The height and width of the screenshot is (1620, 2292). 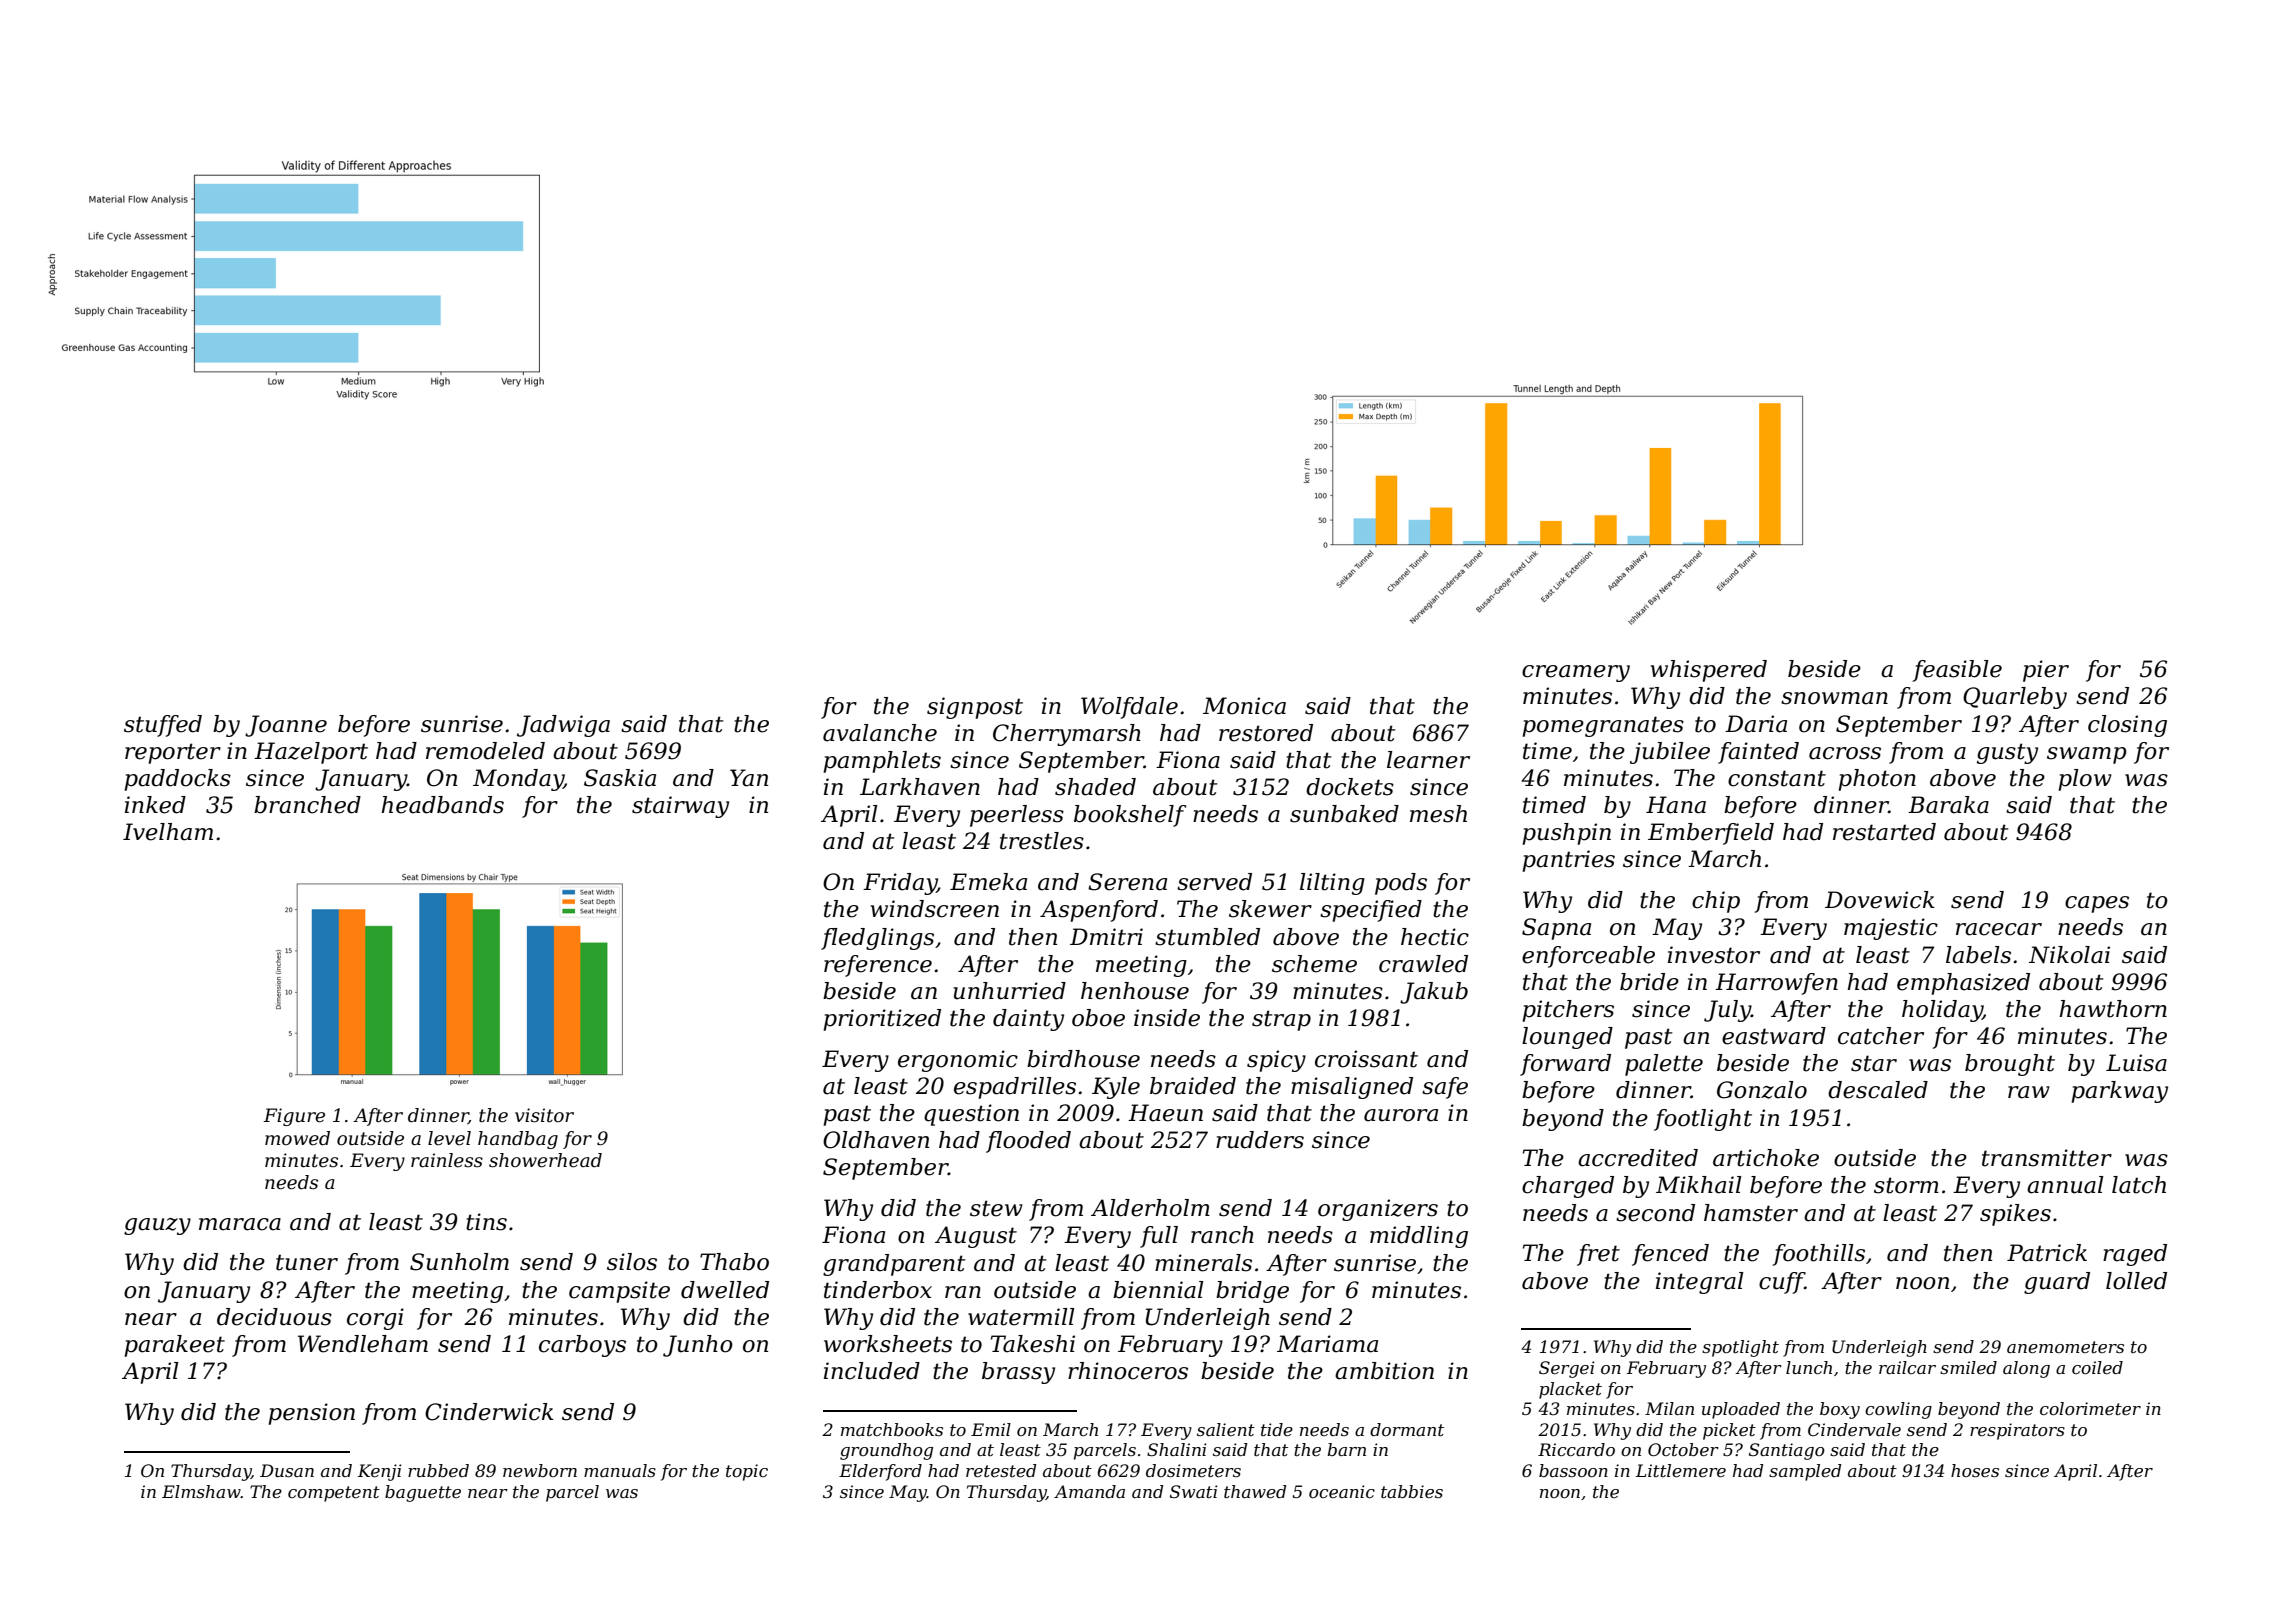 I want to click on Dusan, so click(x=287, y=1470).
